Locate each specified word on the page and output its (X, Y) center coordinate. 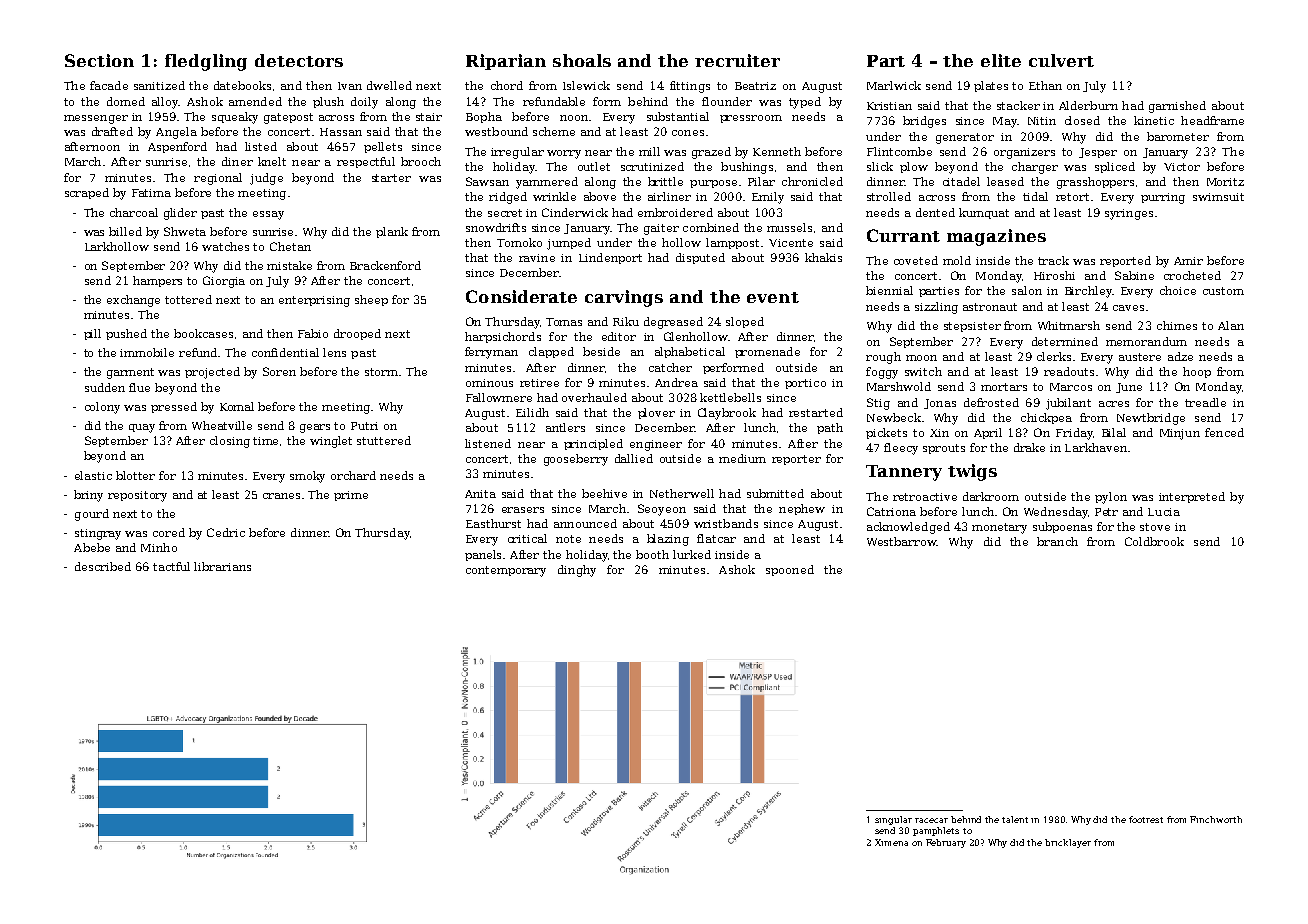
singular (893, 820)
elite (1001, 60)
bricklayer (1068, 843)
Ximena (891, 842)
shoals (582, 60)
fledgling (206, 62)
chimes (1177, 325)
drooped (357, 334)
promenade (767, 352)
